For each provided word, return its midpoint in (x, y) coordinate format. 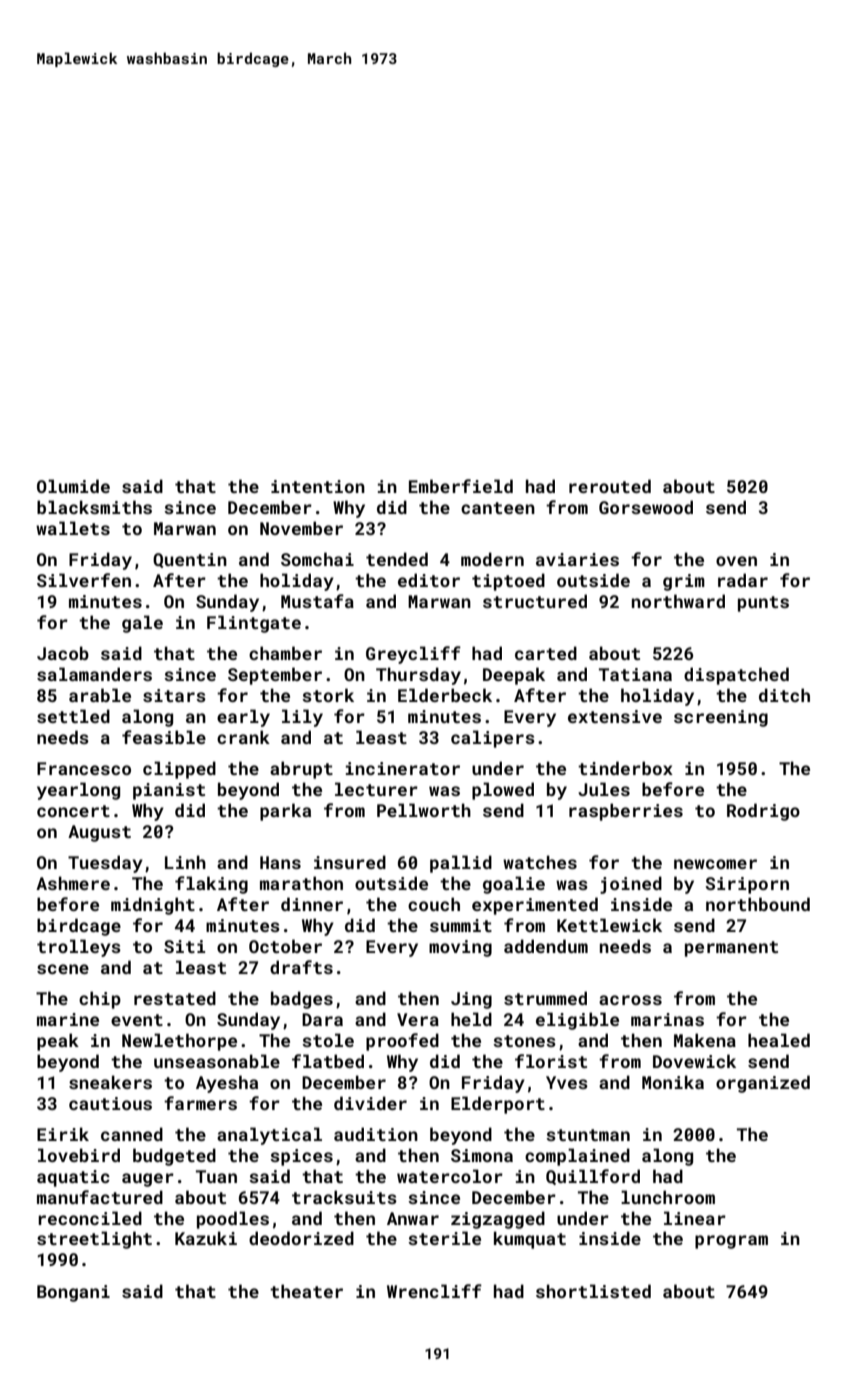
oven (736, 561)
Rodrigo (763, 812)
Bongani (73, 1293)
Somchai (317, 559)
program (731, 1242)
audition (376, 1134)
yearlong (78, 791)
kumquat (530, 1240)
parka (285, 812)
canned (132, 1134)
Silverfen (84, 580)
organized (763, 1084)
